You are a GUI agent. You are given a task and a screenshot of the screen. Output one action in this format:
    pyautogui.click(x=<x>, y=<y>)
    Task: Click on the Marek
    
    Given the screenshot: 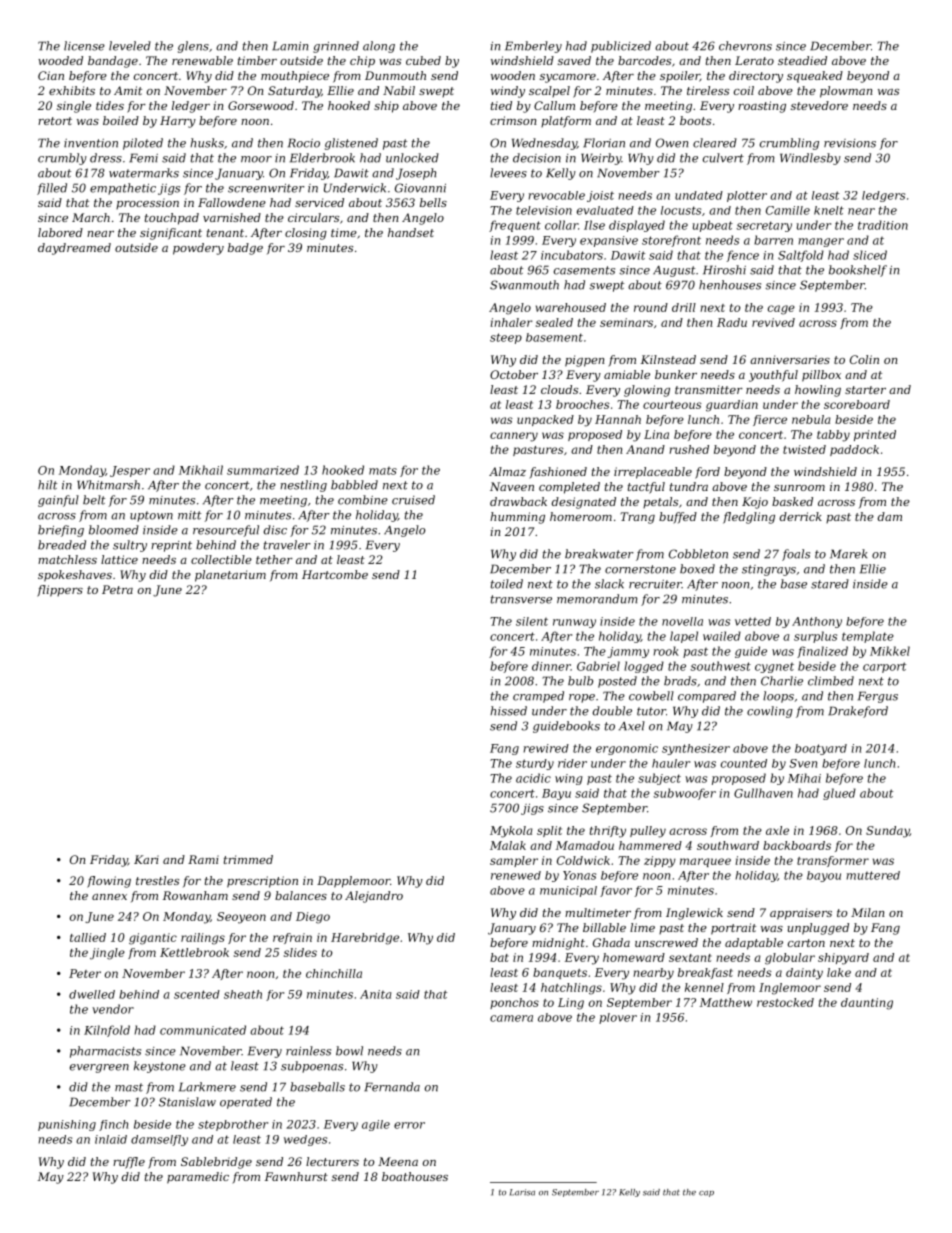 What is the action you would take?
    pyautogui.click(x=848, y=554)
